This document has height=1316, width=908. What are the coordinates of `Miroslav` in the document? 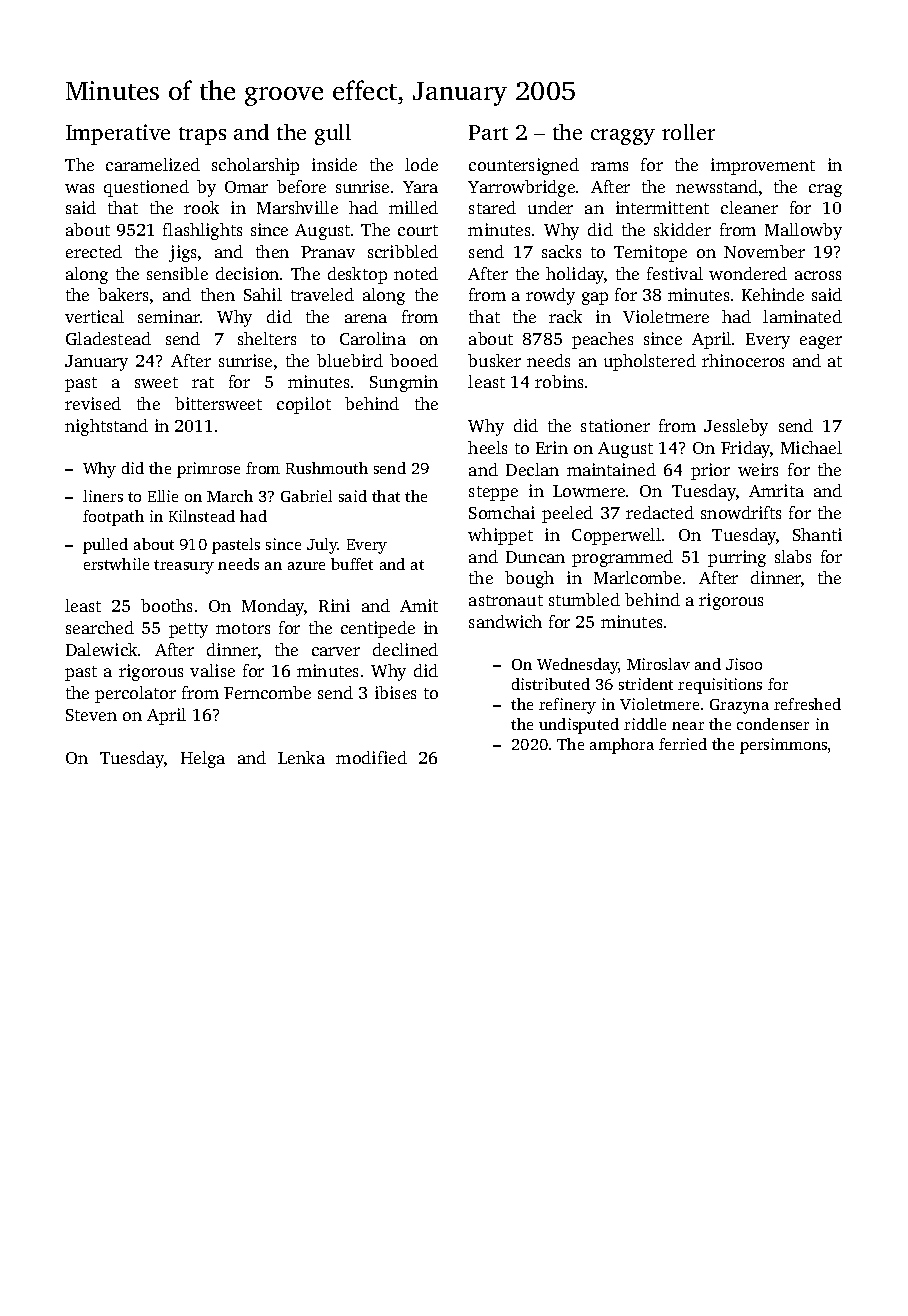 It's located at (658, 664).
